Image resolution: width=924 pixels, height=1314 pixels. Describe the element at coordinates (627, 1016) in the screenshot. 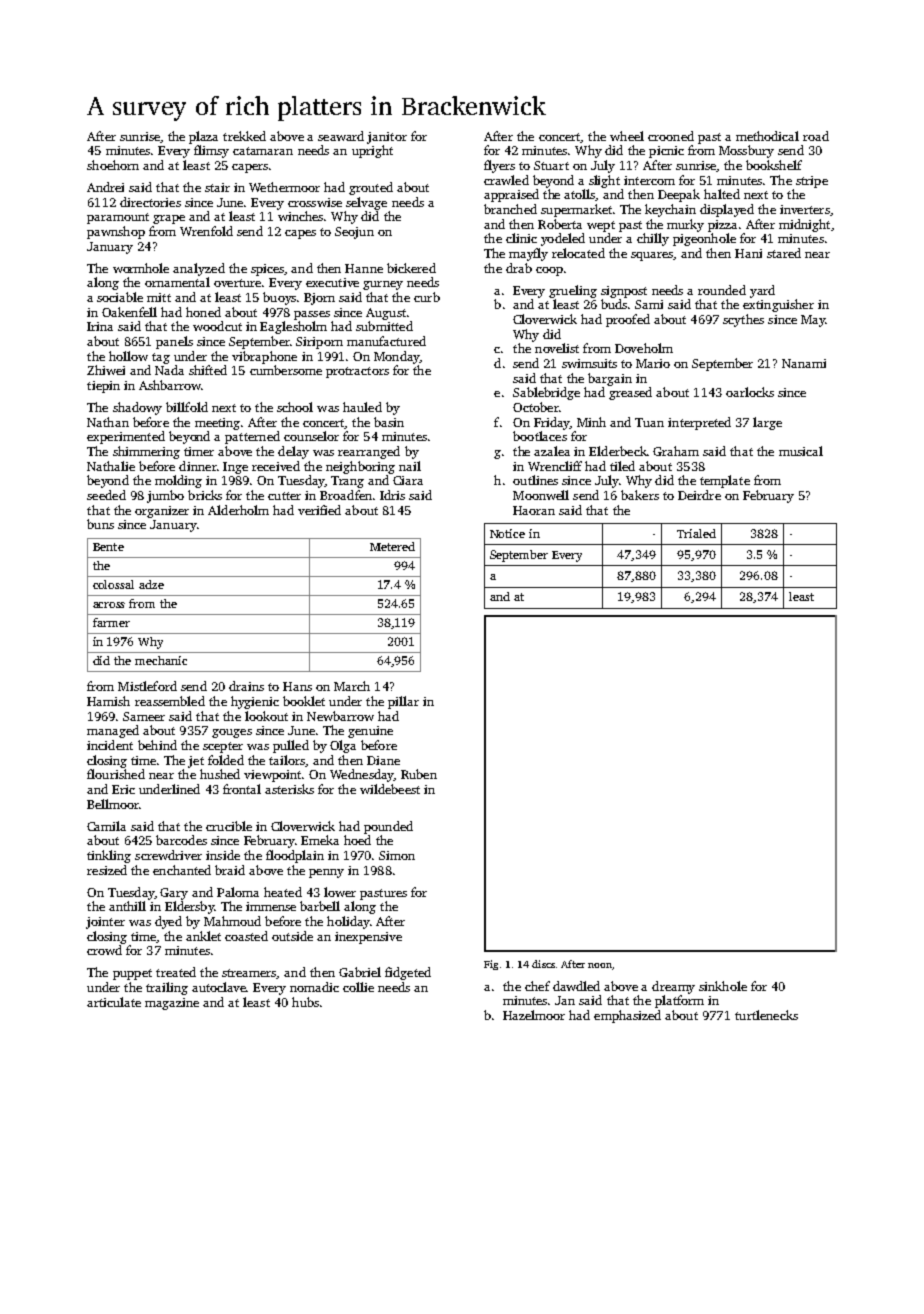

I see `emphasized` at that location.
